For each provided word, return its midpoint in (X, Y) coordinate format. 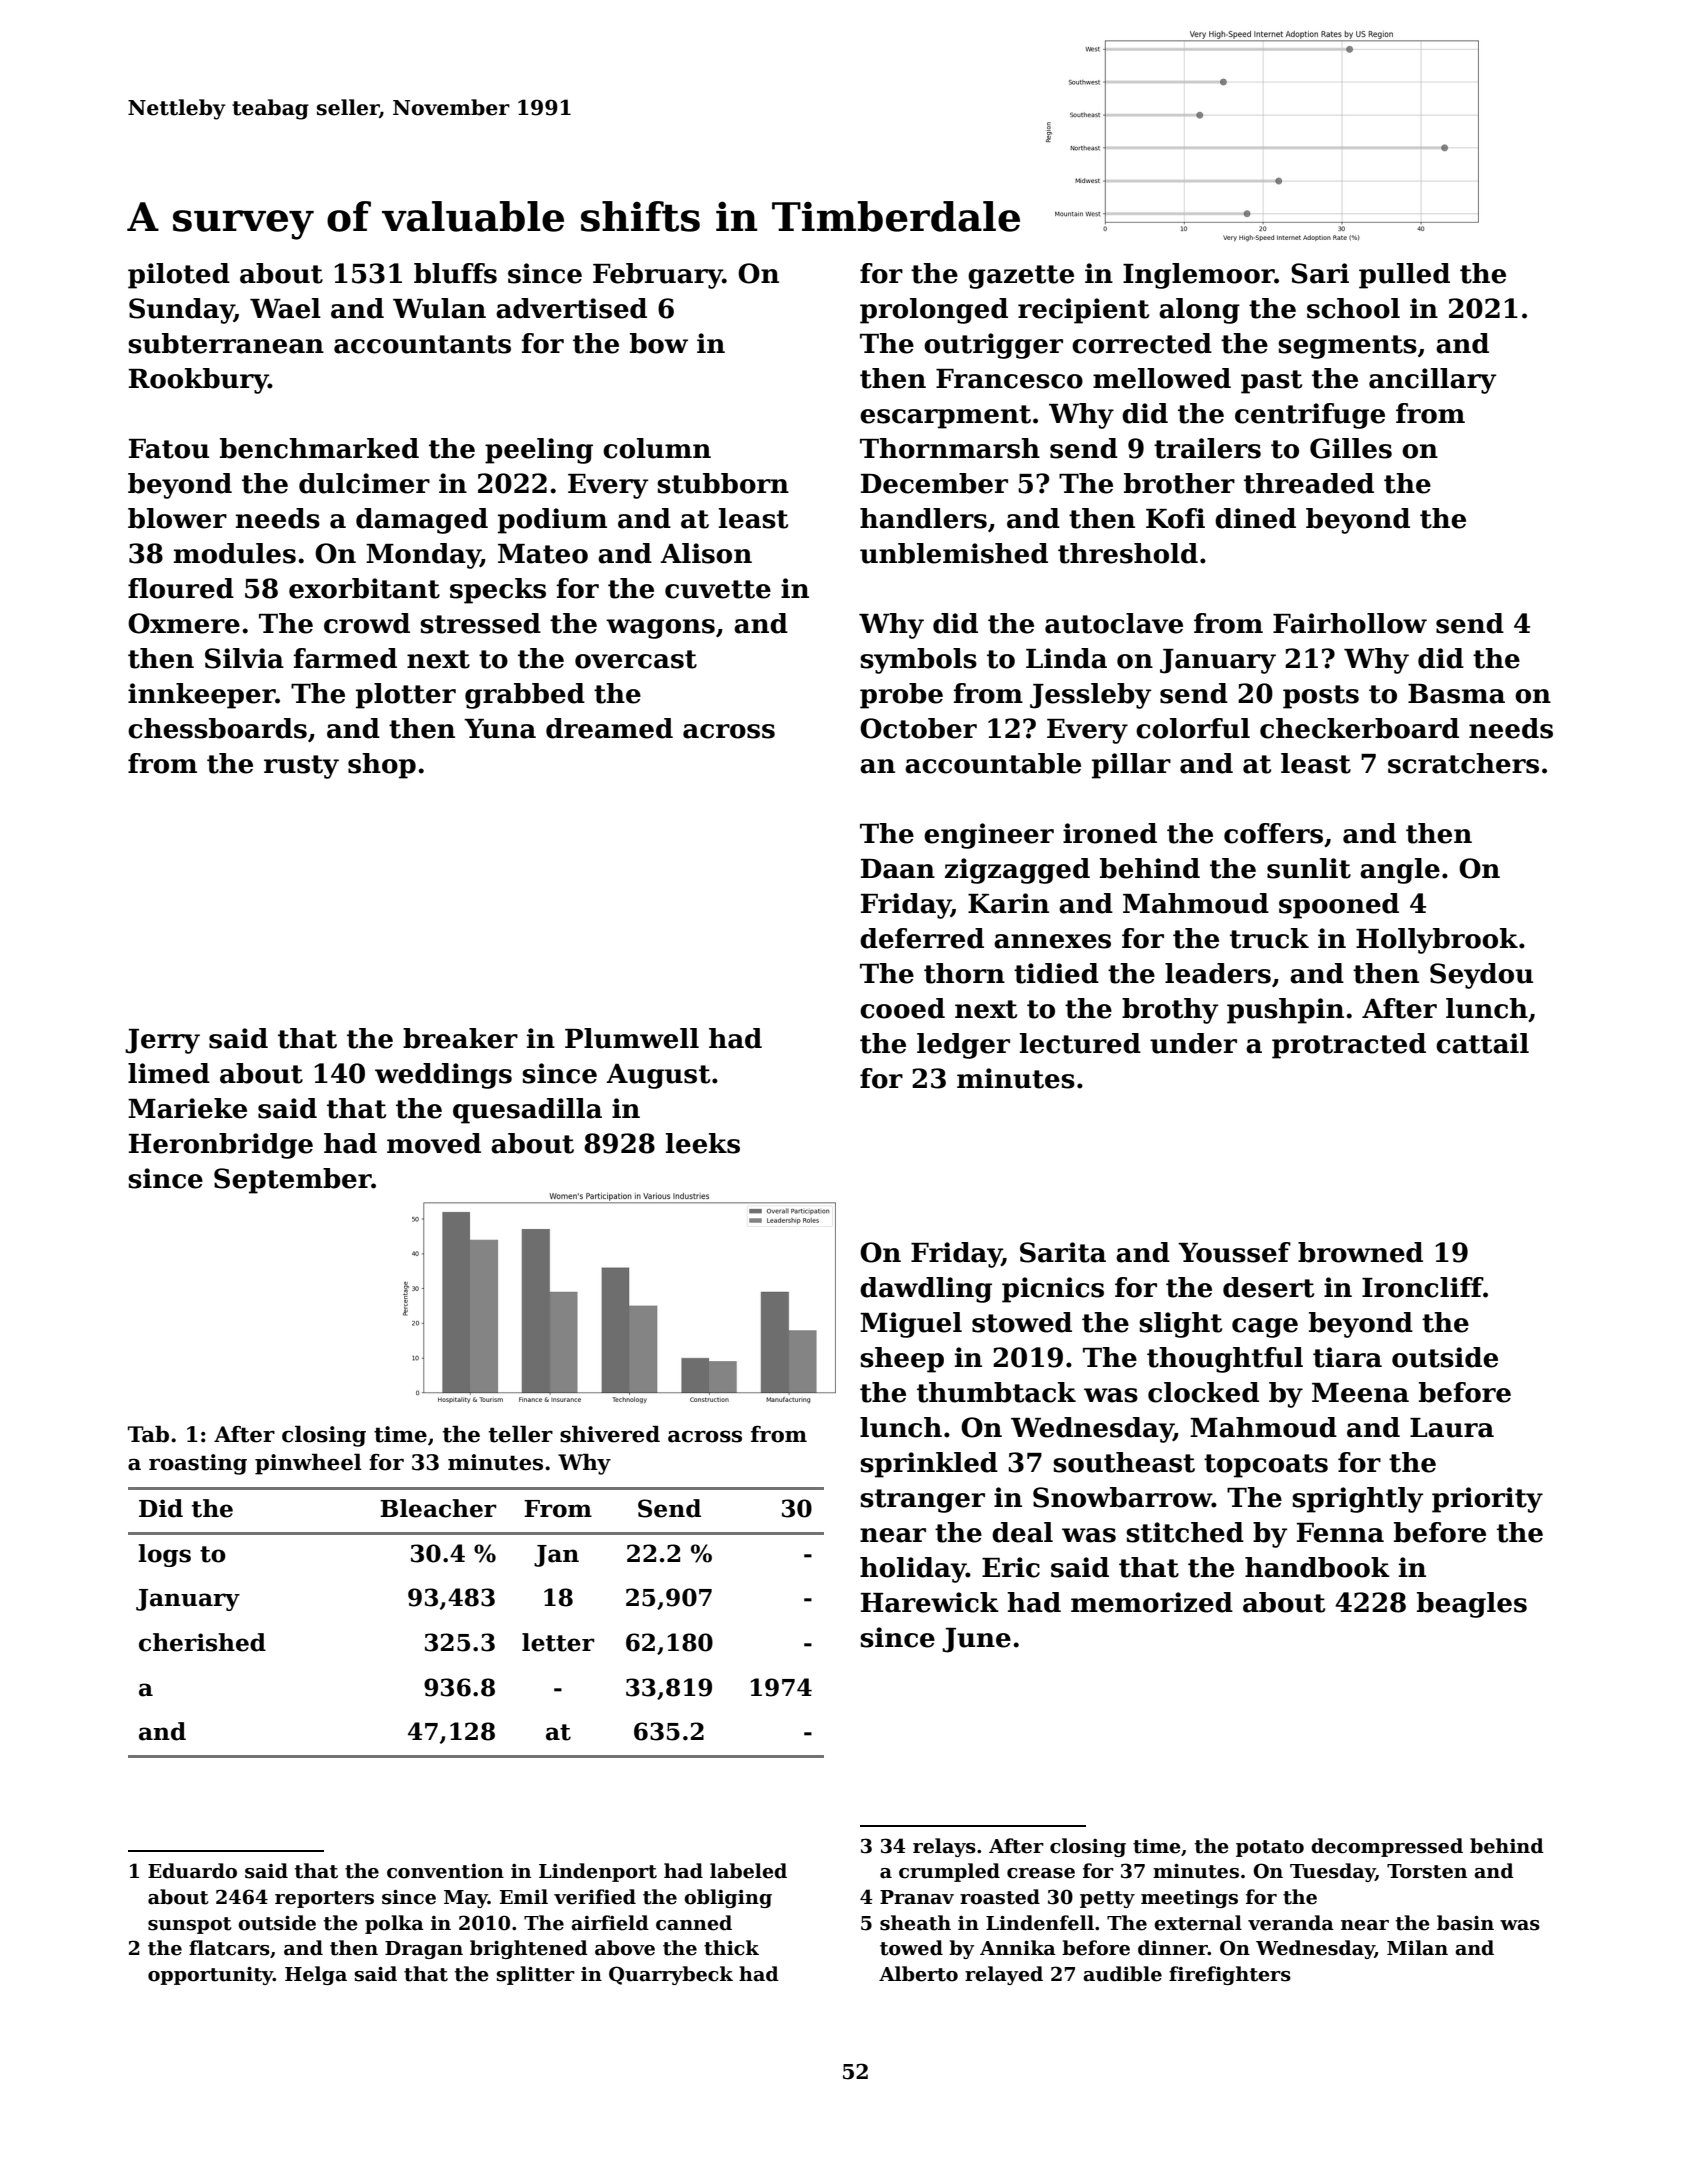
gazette (1021, 277)
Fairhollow (1350, 623)
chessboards (217, 728)
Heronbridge (221, 1146)
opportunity (210, 1975)
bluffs (455, 273)
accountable (993, 763)
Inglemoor (1199, 276)
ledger (963, 1046)
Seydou (1481, 976)
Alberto (918, 1974)
